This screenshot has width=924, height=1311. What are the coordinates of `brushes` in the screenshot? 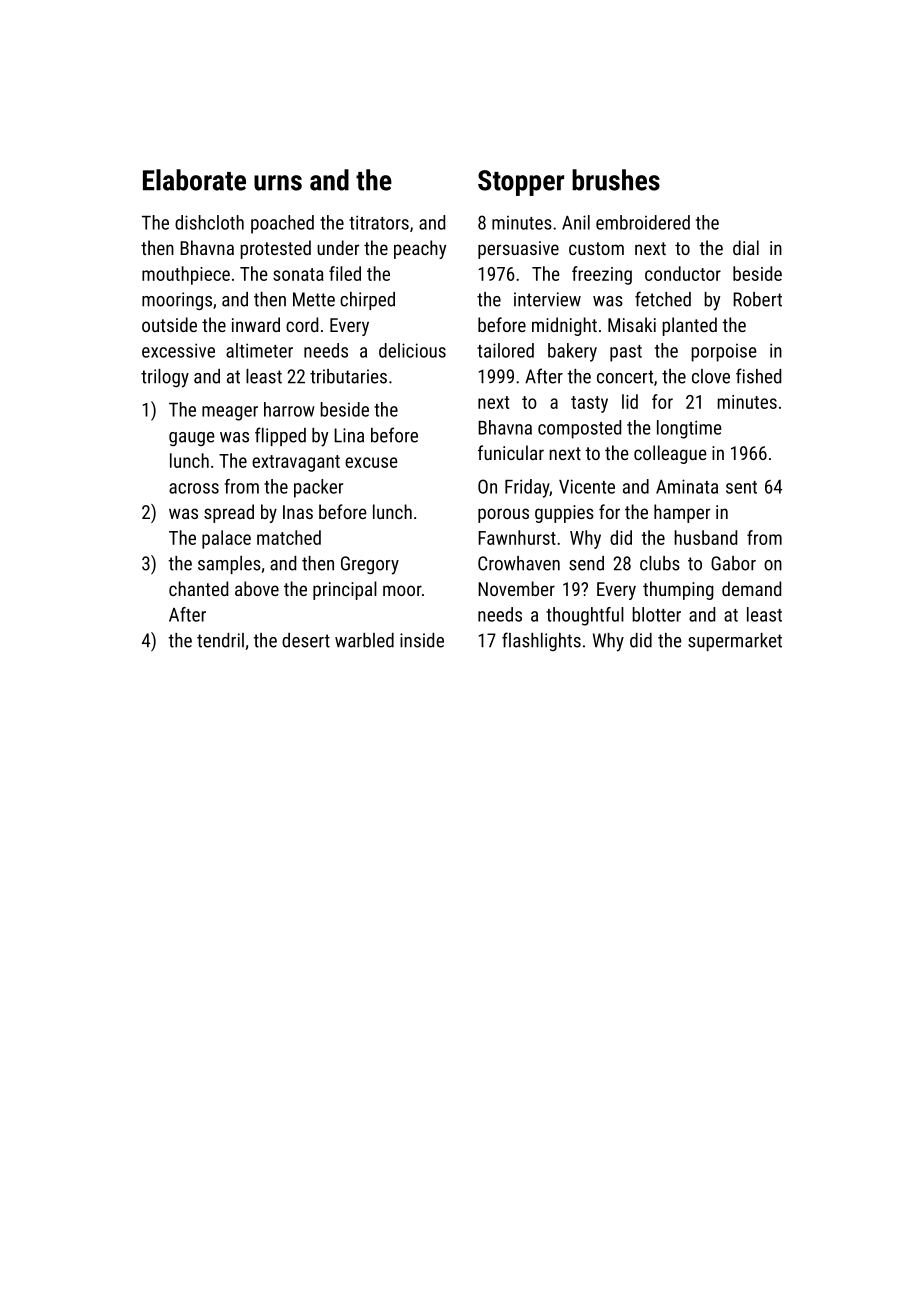 It's located at (616, 180).
